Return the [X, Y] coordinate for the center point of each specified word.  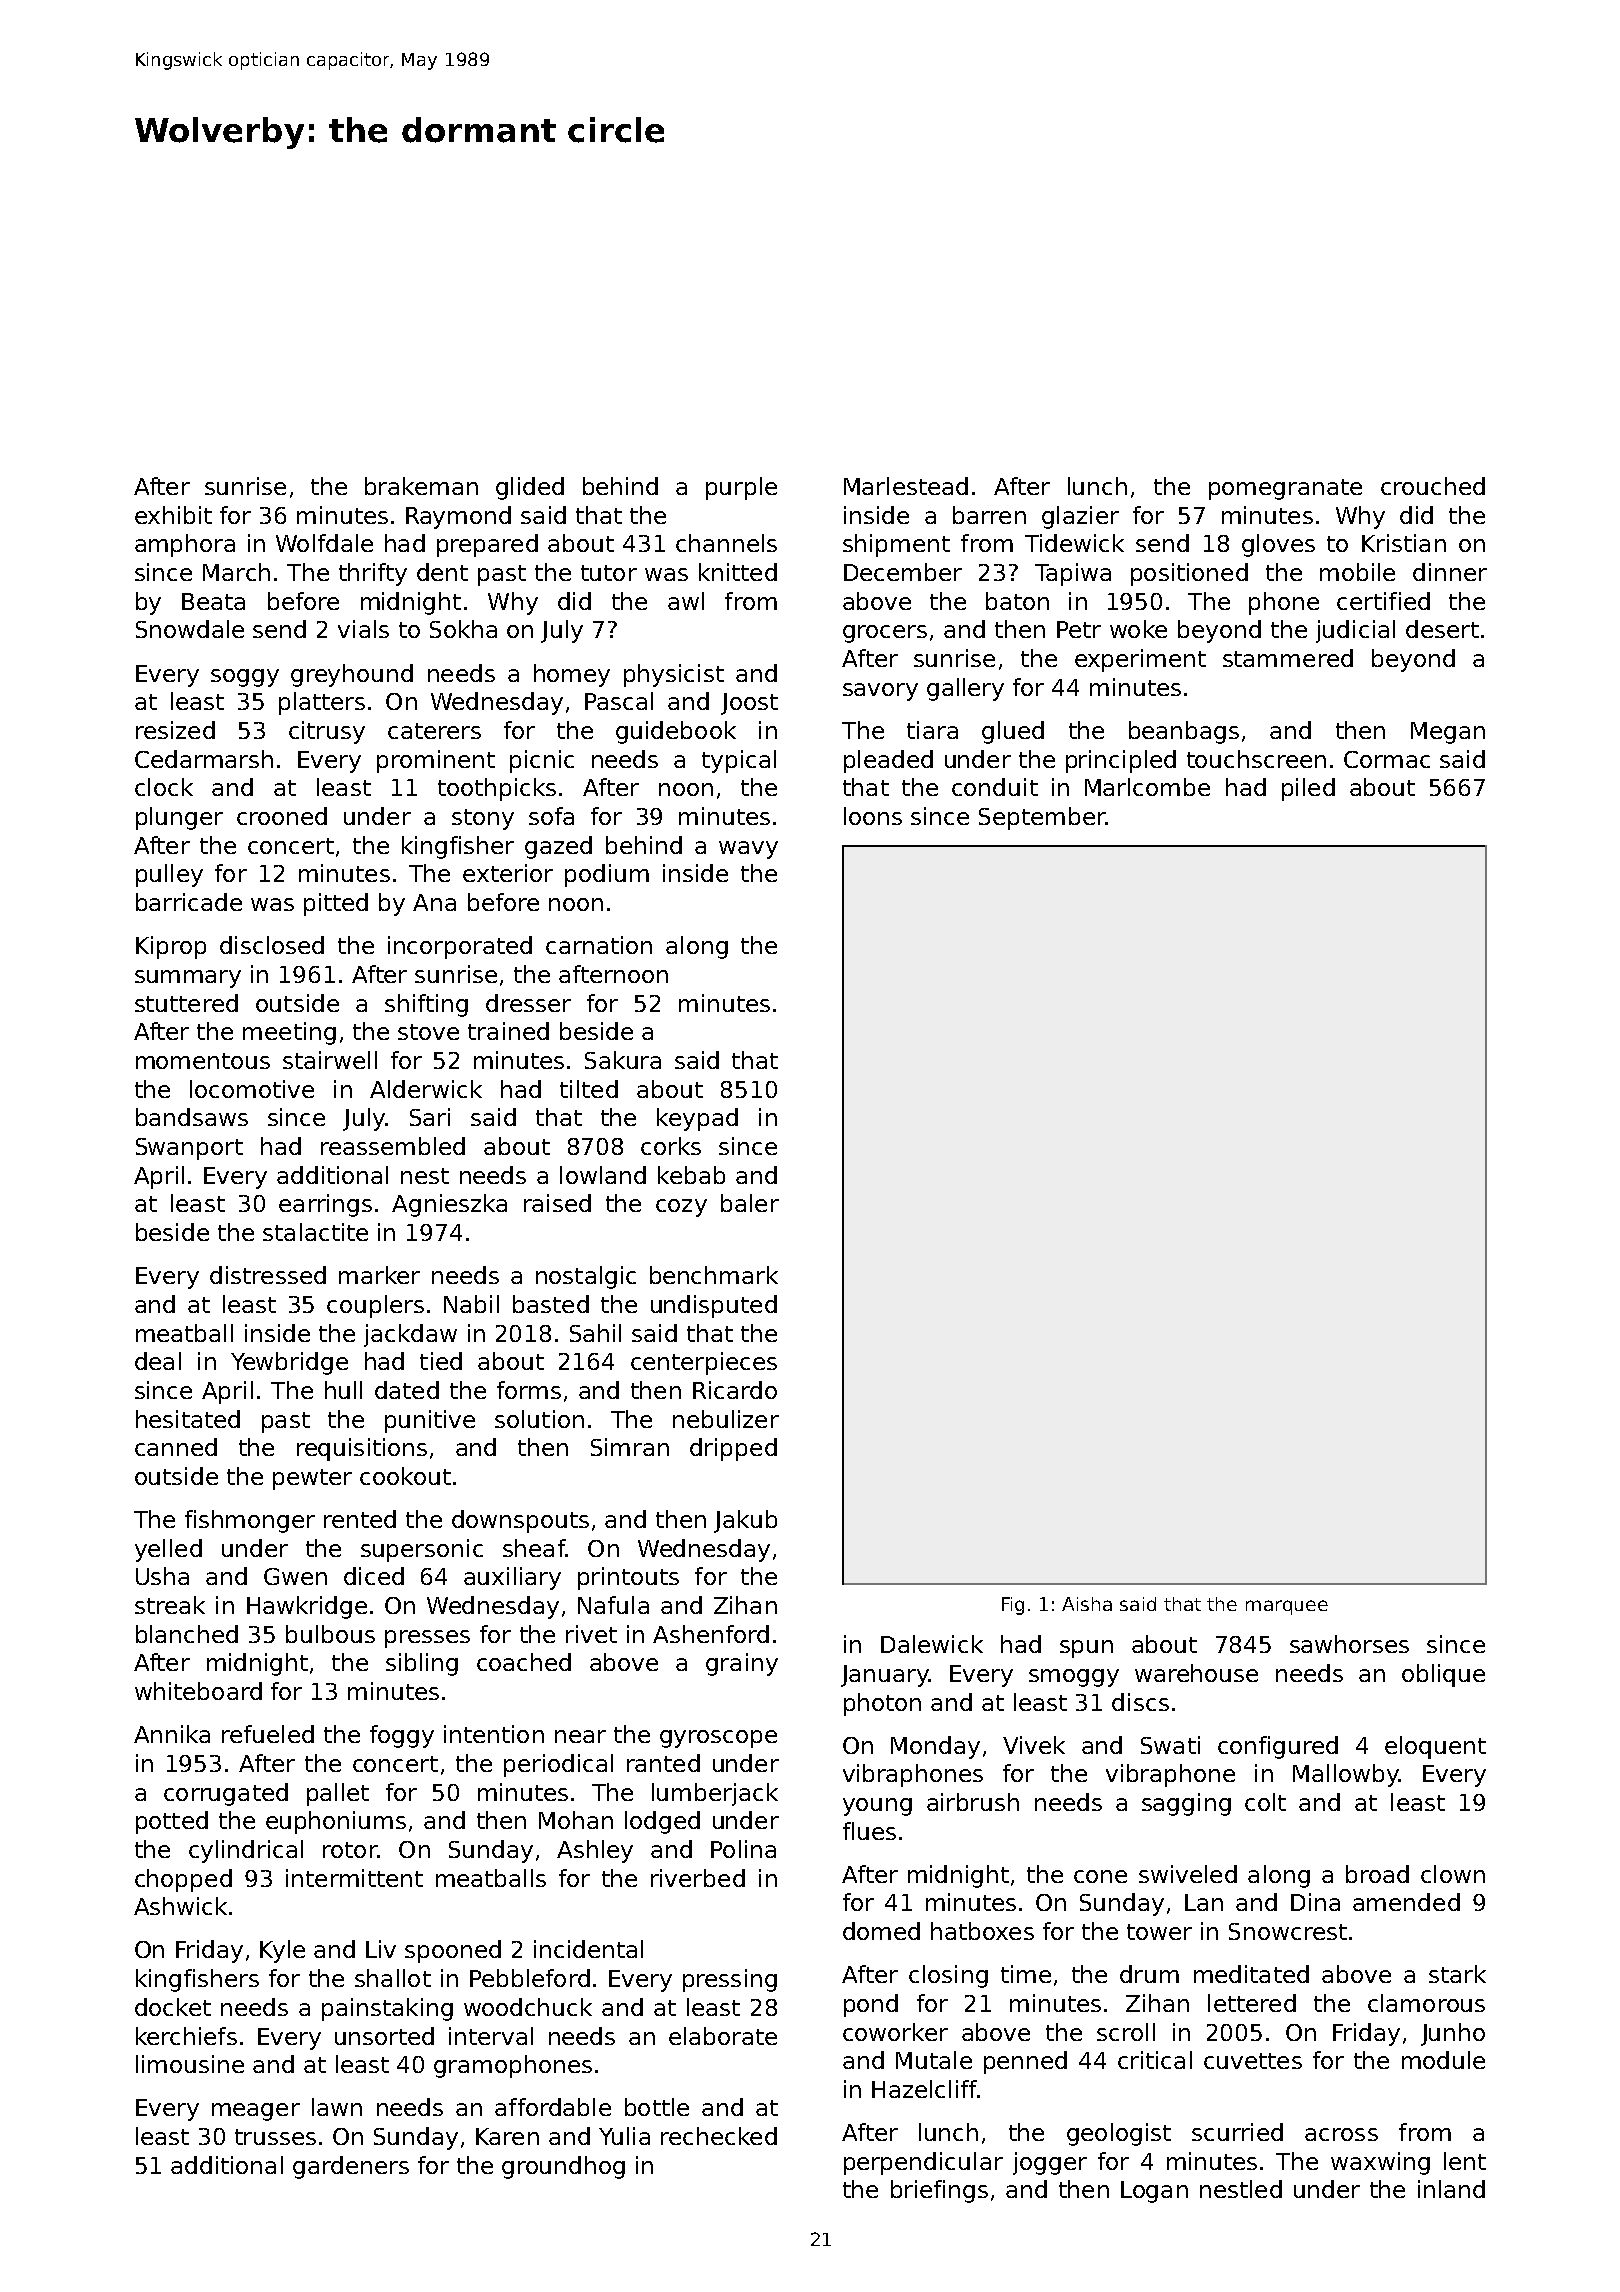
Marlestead [906, 486]
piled [1308, 789]
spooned [453, 1951]
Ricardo [735, 1390]
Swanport [189, 1149]
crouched [1433, 486]
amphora [185, 545]
